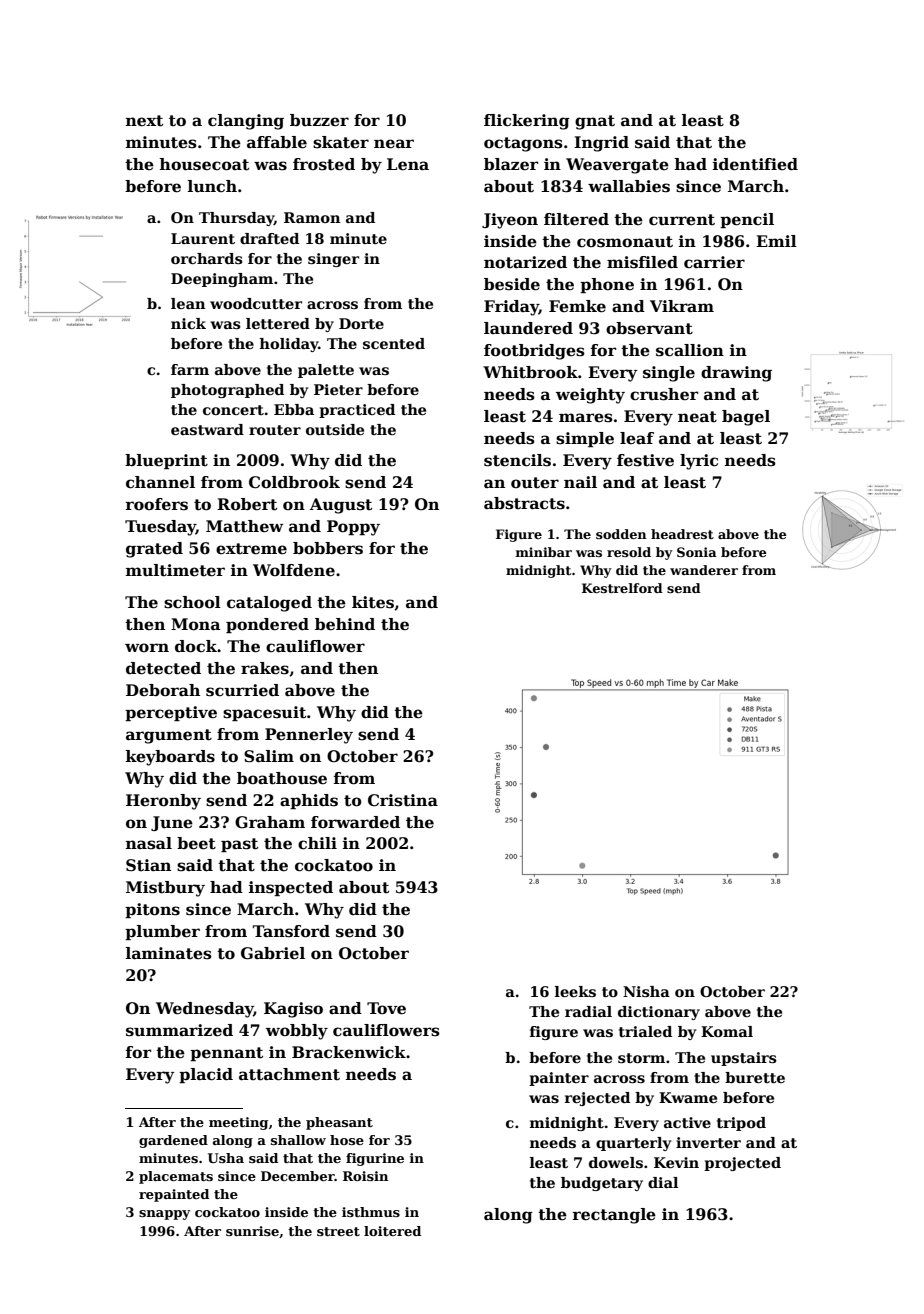  I want to click on keyboards, so click(170, 758).
